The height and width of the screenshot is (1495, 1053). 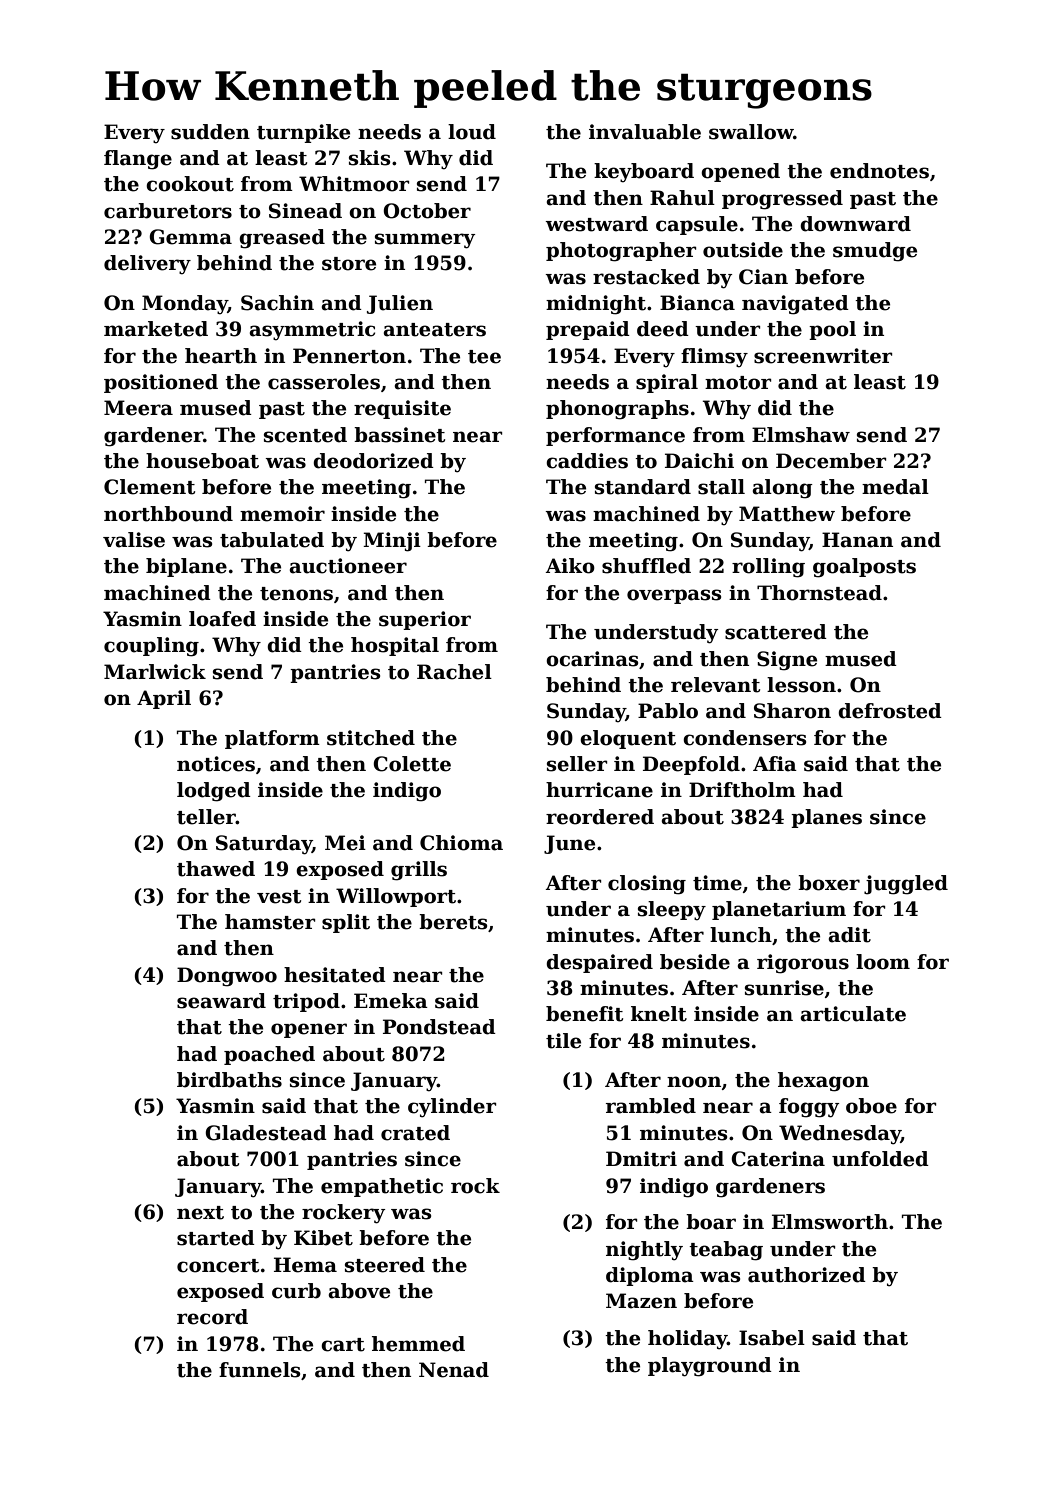 What do you see at coordinates (875, 252) in the screenshot?
I see `smudge` at bounding box center [875, 252].
